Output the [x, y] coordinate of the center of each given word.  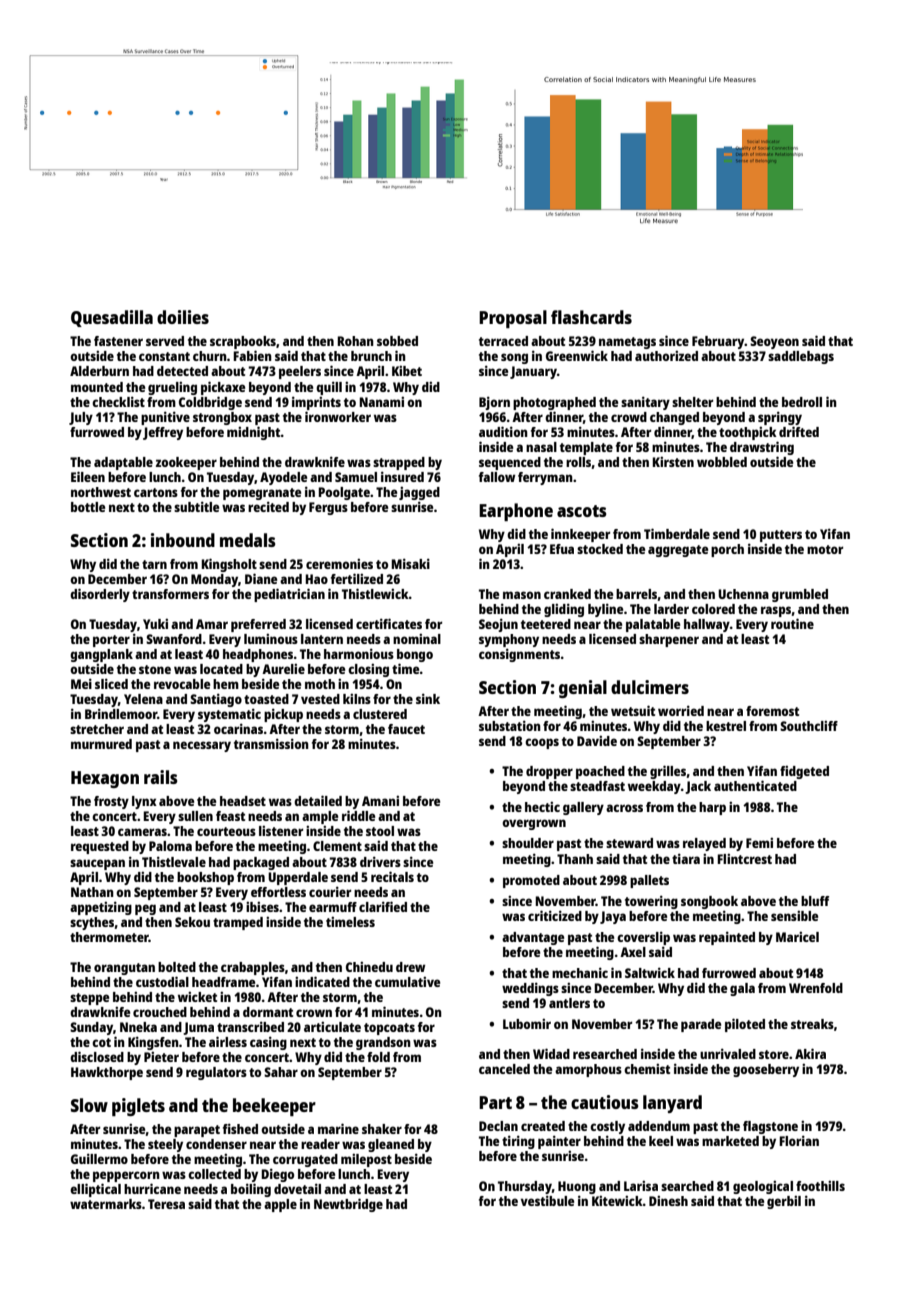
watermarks [106, 1204]
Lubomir [527, 1024]
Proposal [513, 319]
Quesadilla [112, 318]
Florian [799, 1140]
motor [825, 549]
